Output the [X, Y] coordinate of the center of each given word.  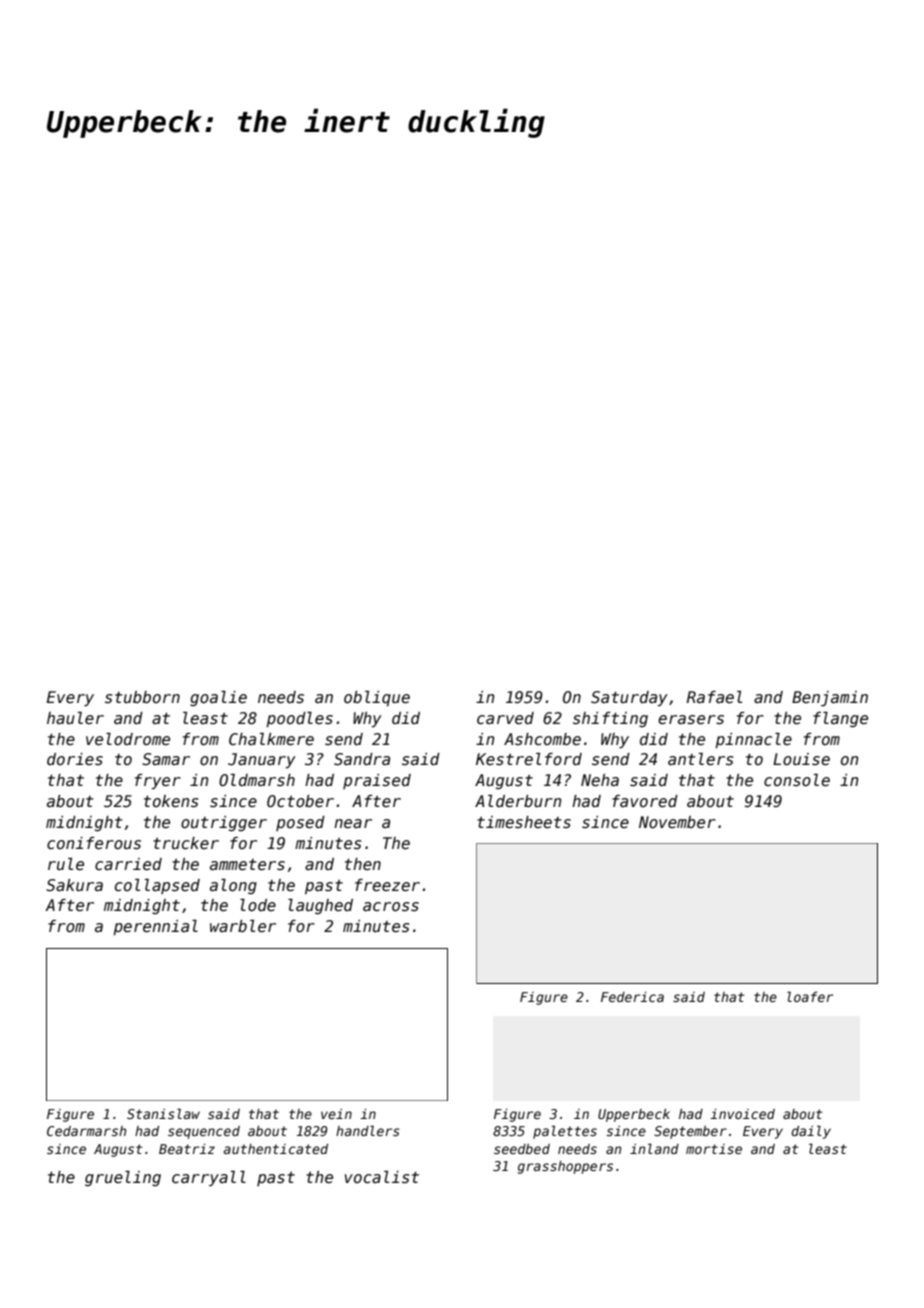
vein [336, 1114]
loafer [810, 996]
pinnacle [753, 740]
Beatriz [187, 1149]
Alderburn [518, 801]
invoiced [742, 1114]
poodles [299, 719]
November [677, 822]
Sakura [74, 885]
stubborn [142, 697]
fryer [158, 782]
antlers [701, 759]
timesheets [524, 822]
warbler [243, 926]
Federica [632, 997]
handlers [368, 1130]
